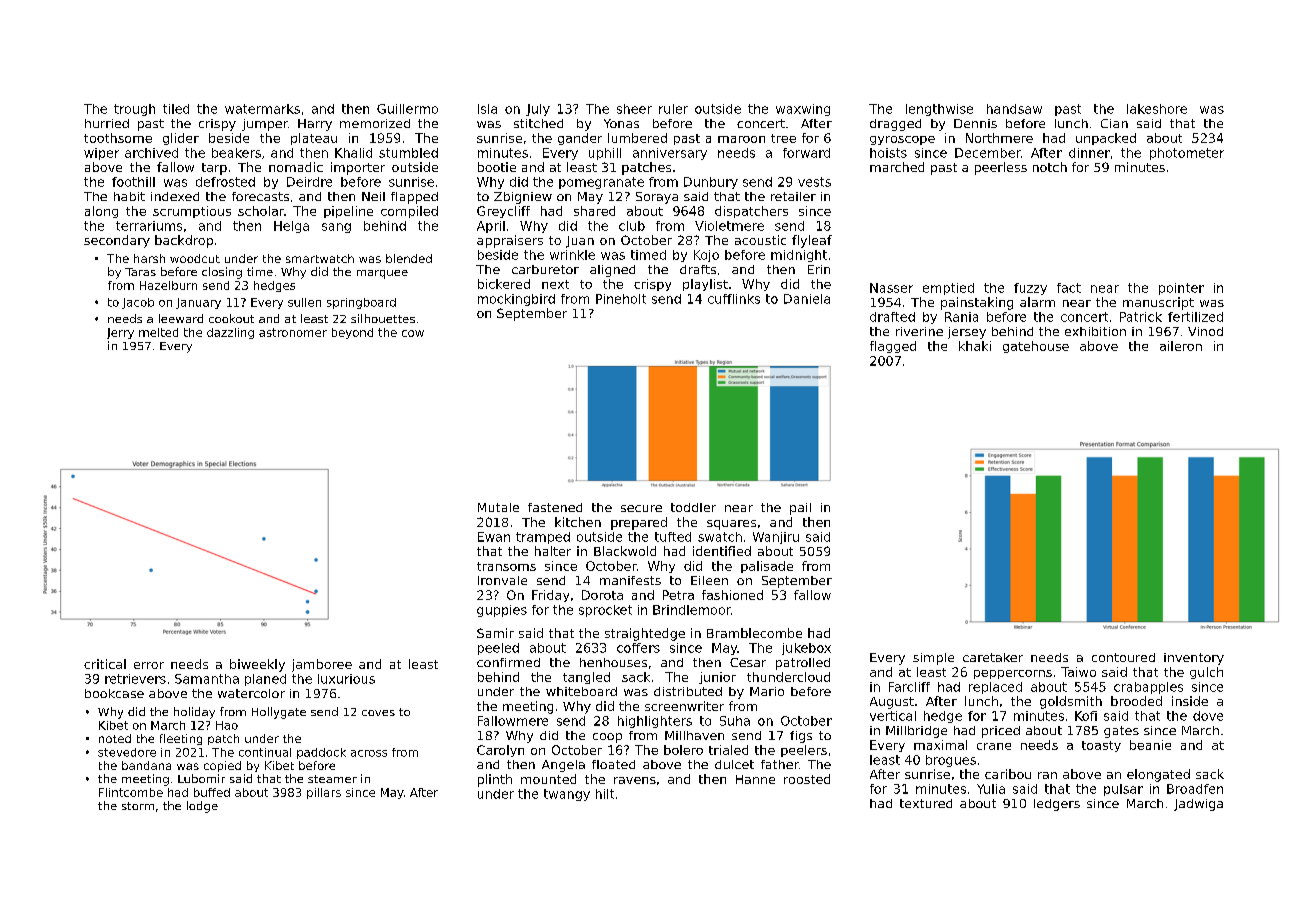 The height and width of the screenshot is (924, 1308). Describe the element at coordinates (107, 123) in the screenshot. I see `hurried` at that location.
